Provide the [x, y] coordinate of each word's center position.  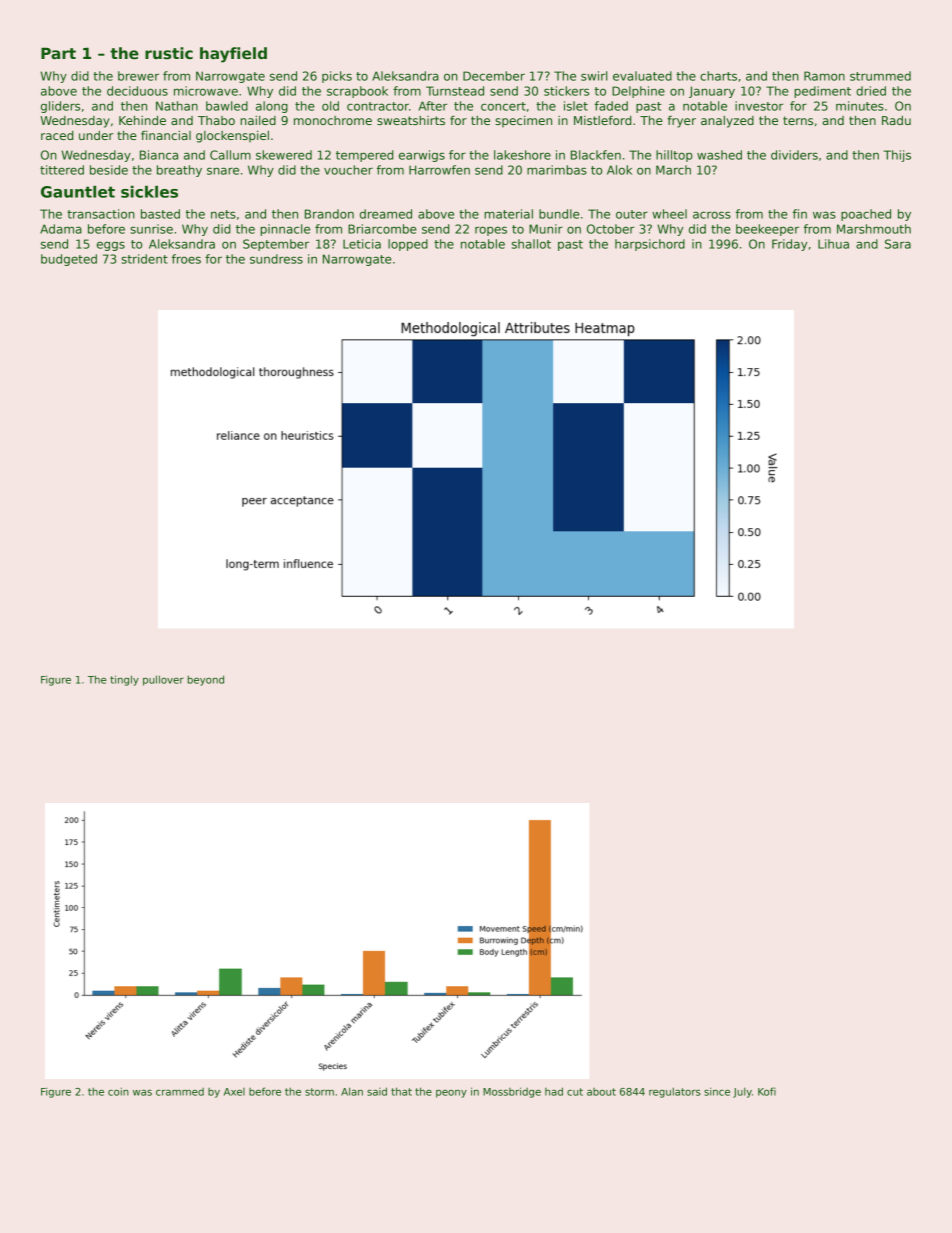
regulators [675, 1092]
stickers [566, 91]
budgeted [69, 260]
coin [118, 1091]
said [377, 1091]
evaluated [642, 76]
